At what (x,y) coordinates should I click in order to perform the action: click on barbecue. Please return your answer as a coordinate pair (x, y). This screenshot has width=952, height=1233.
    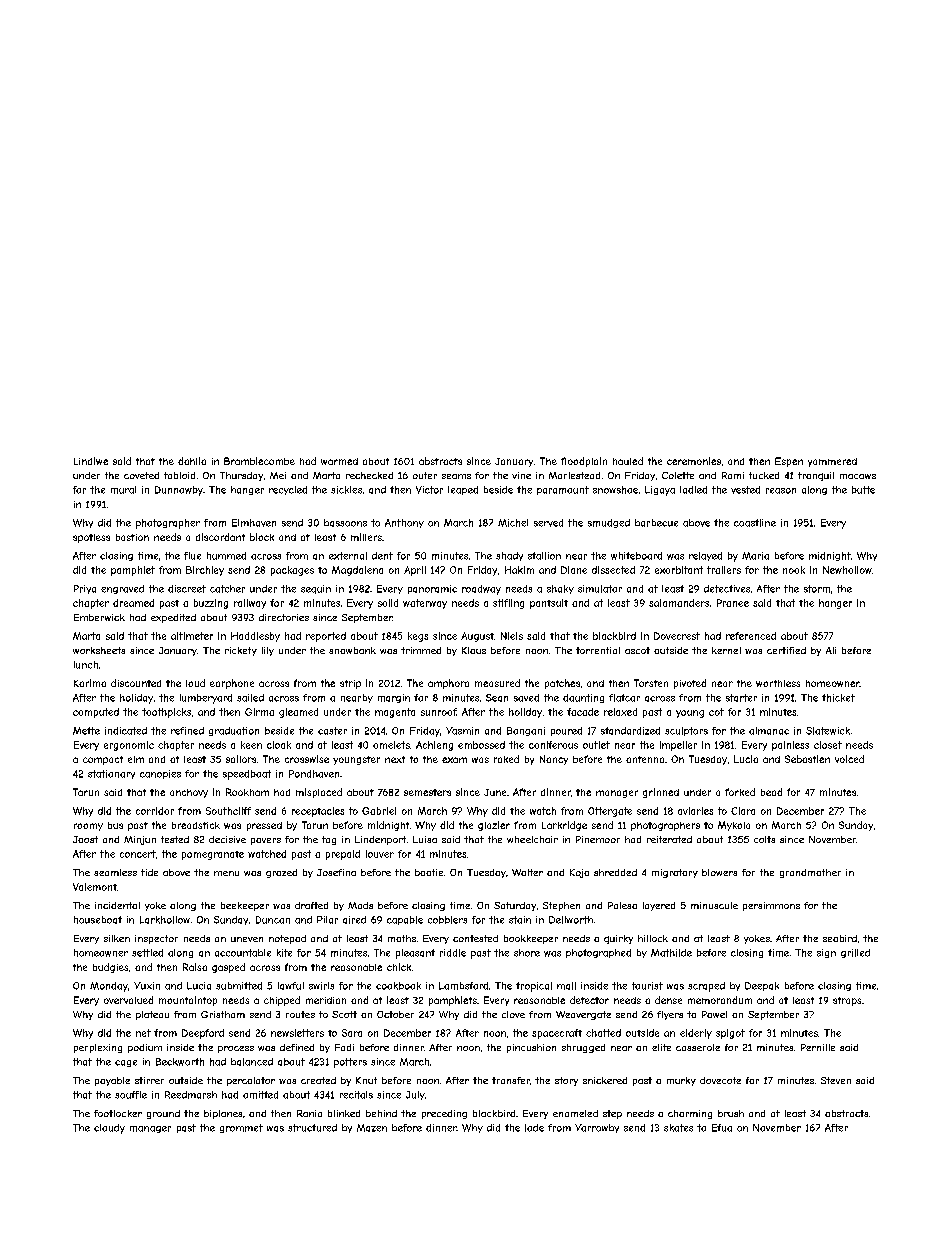
    Looking at the image, I should click on (656, 523).
